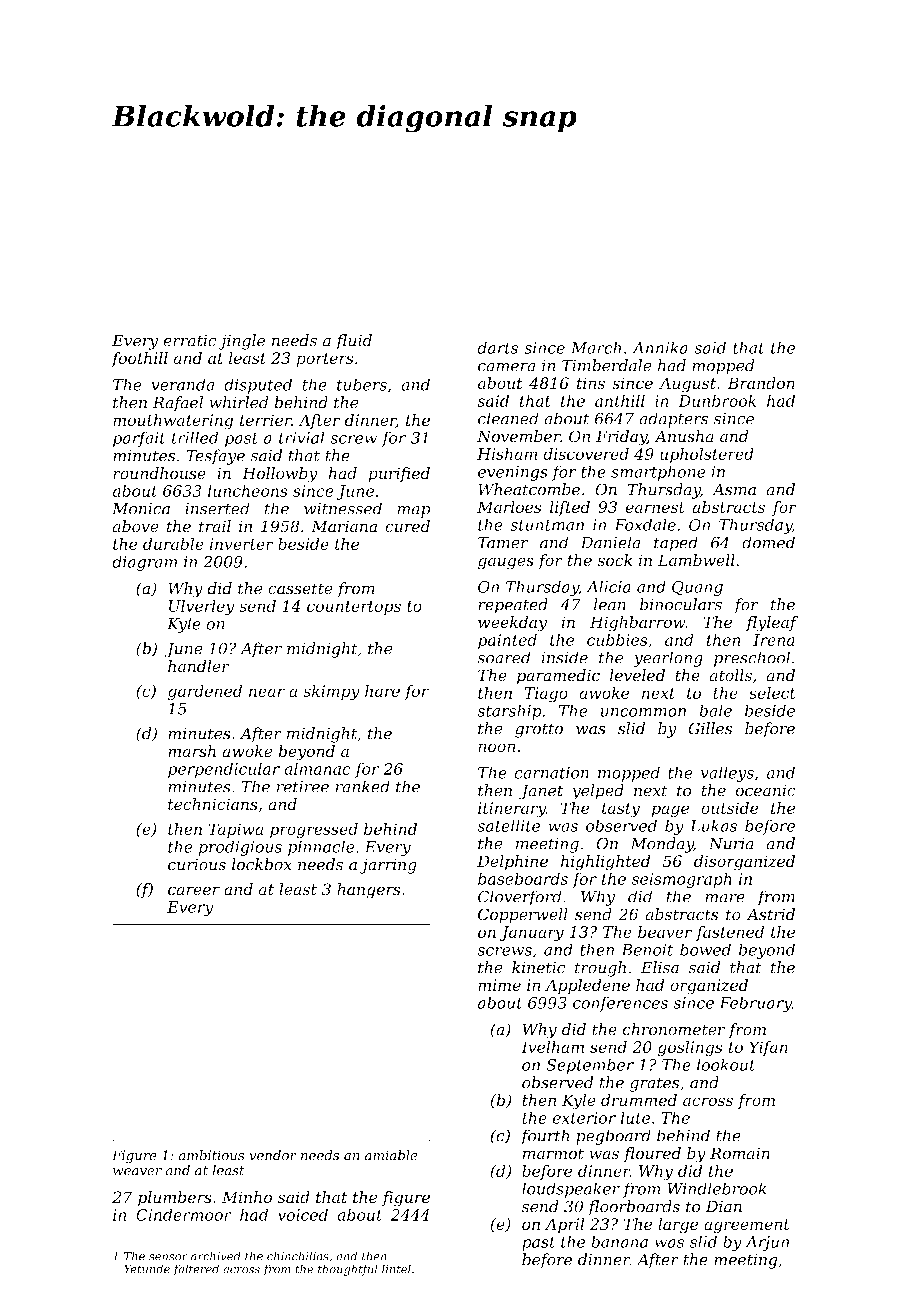  What do you see at coordinates (499, 985) in the screenshot?
I see `mime` at bounding box center [499, 985].
